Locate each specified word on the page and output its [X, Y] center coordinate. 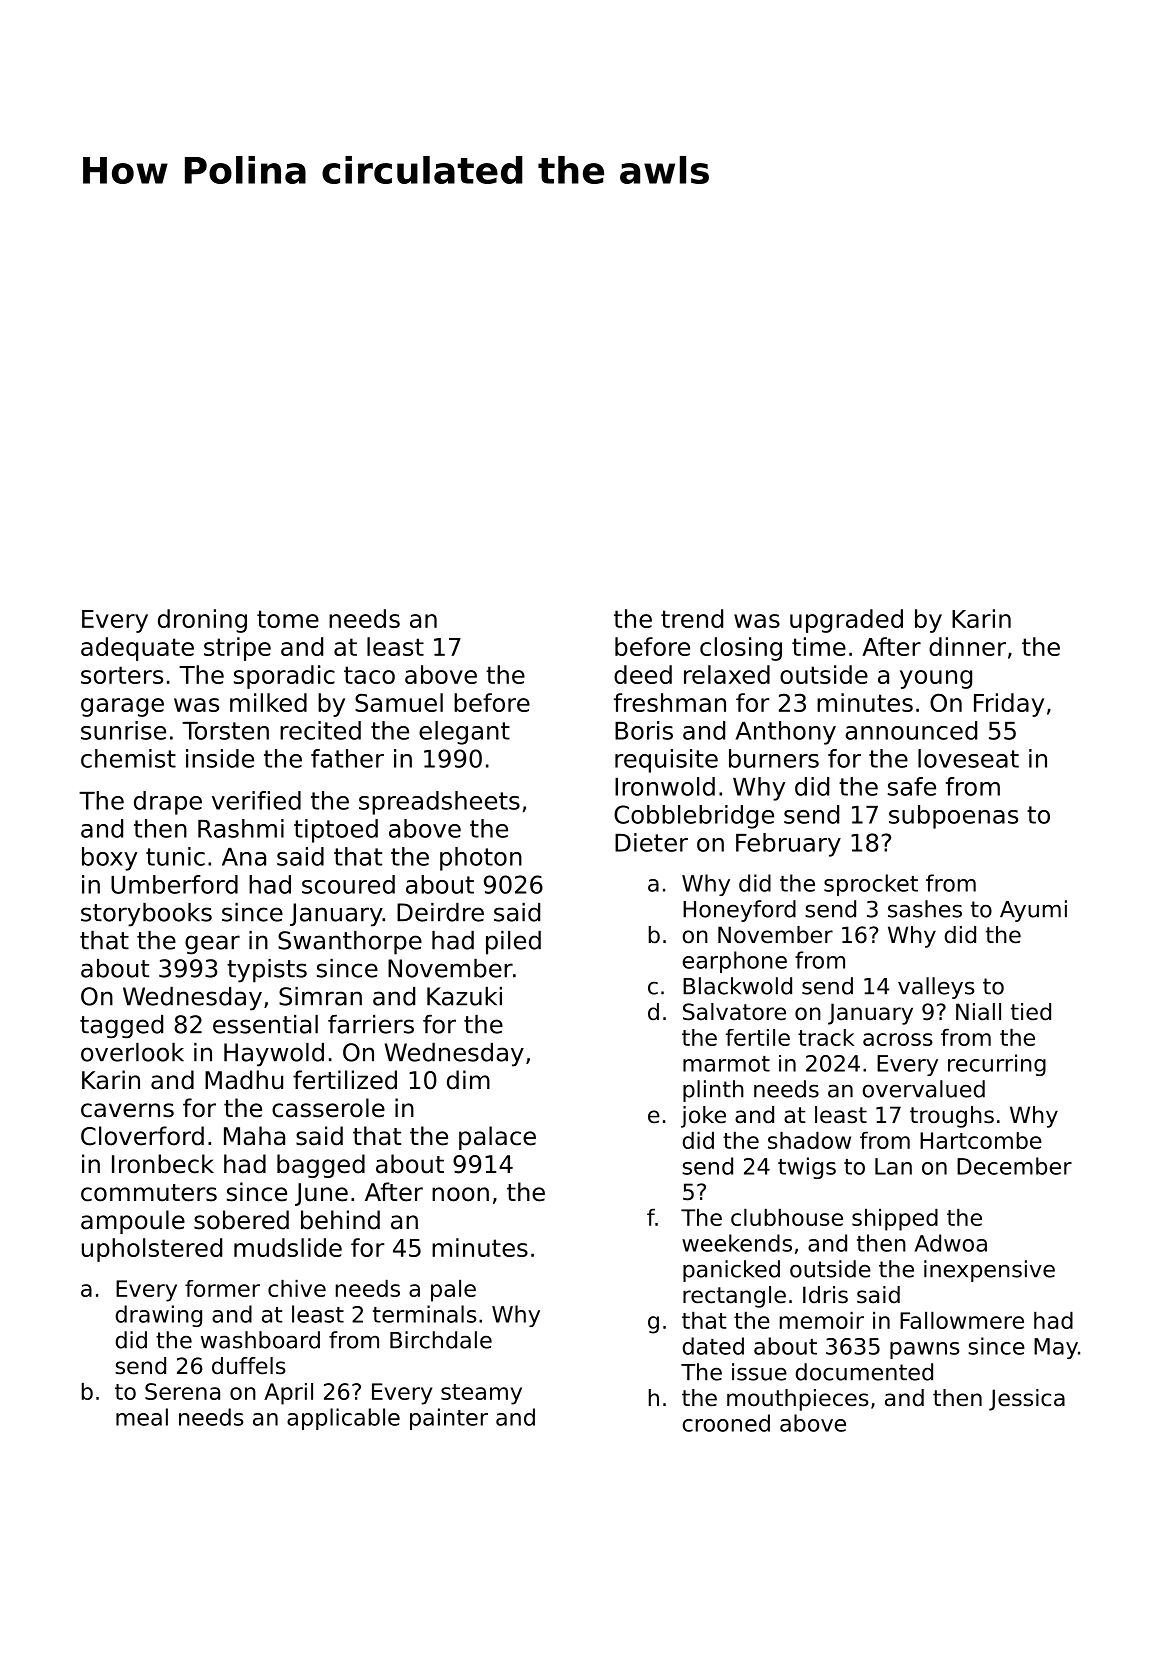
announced [911, 730]
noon [460, 1194]
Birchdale [441, 1340]
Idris [825, 1295]
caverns [127, 1110]
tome [288, 619]
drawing [158, 1316]
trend [692, 618]
